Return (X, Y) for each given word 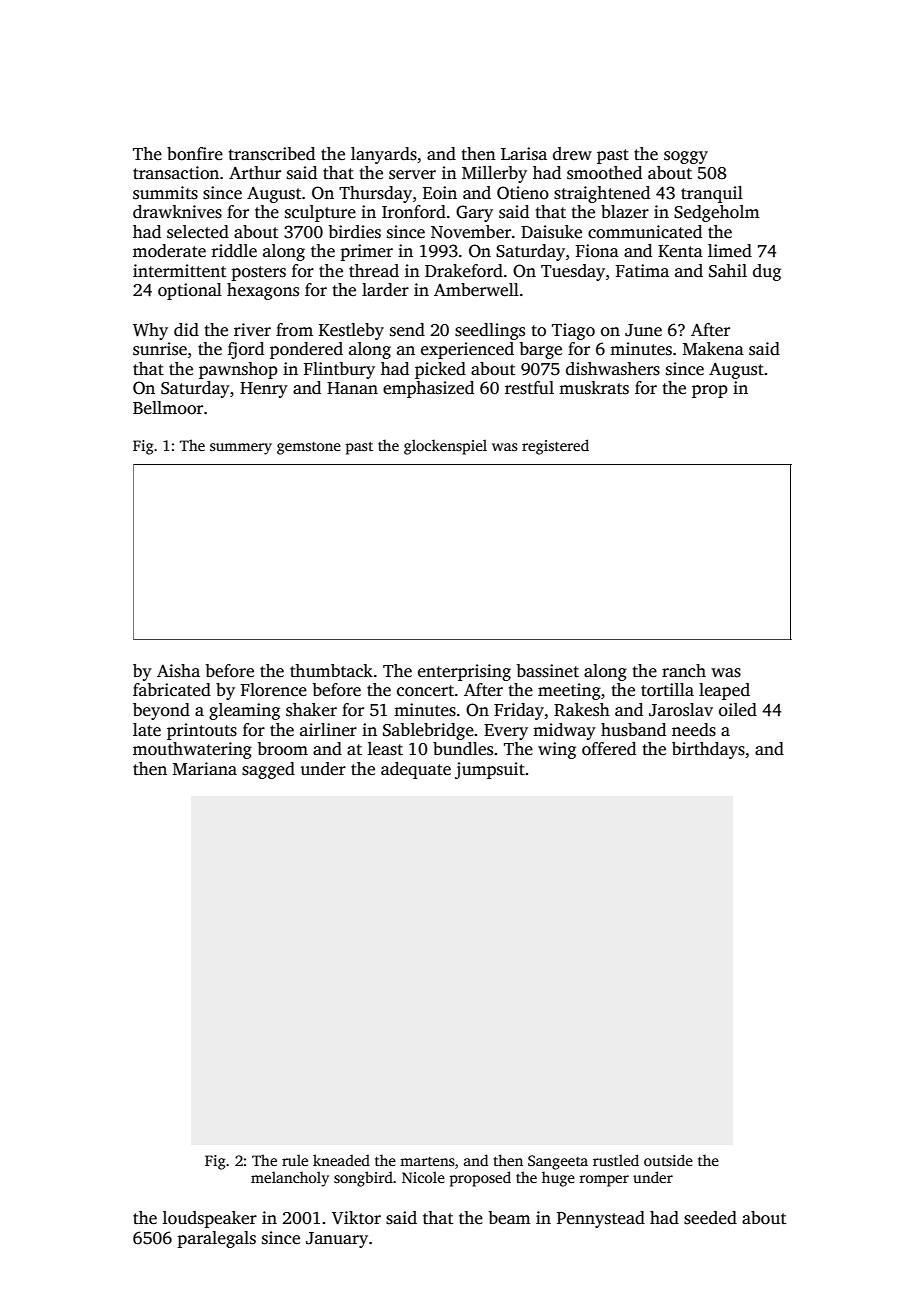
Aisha (178, 671)
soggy (686, 157)
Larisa (524, 154)
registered (555, 447)
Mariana (205, 768)
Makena (713, 349)
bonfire (195, 154)
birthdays (708, 750)
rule (295, 1160)
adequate (416, 770)
